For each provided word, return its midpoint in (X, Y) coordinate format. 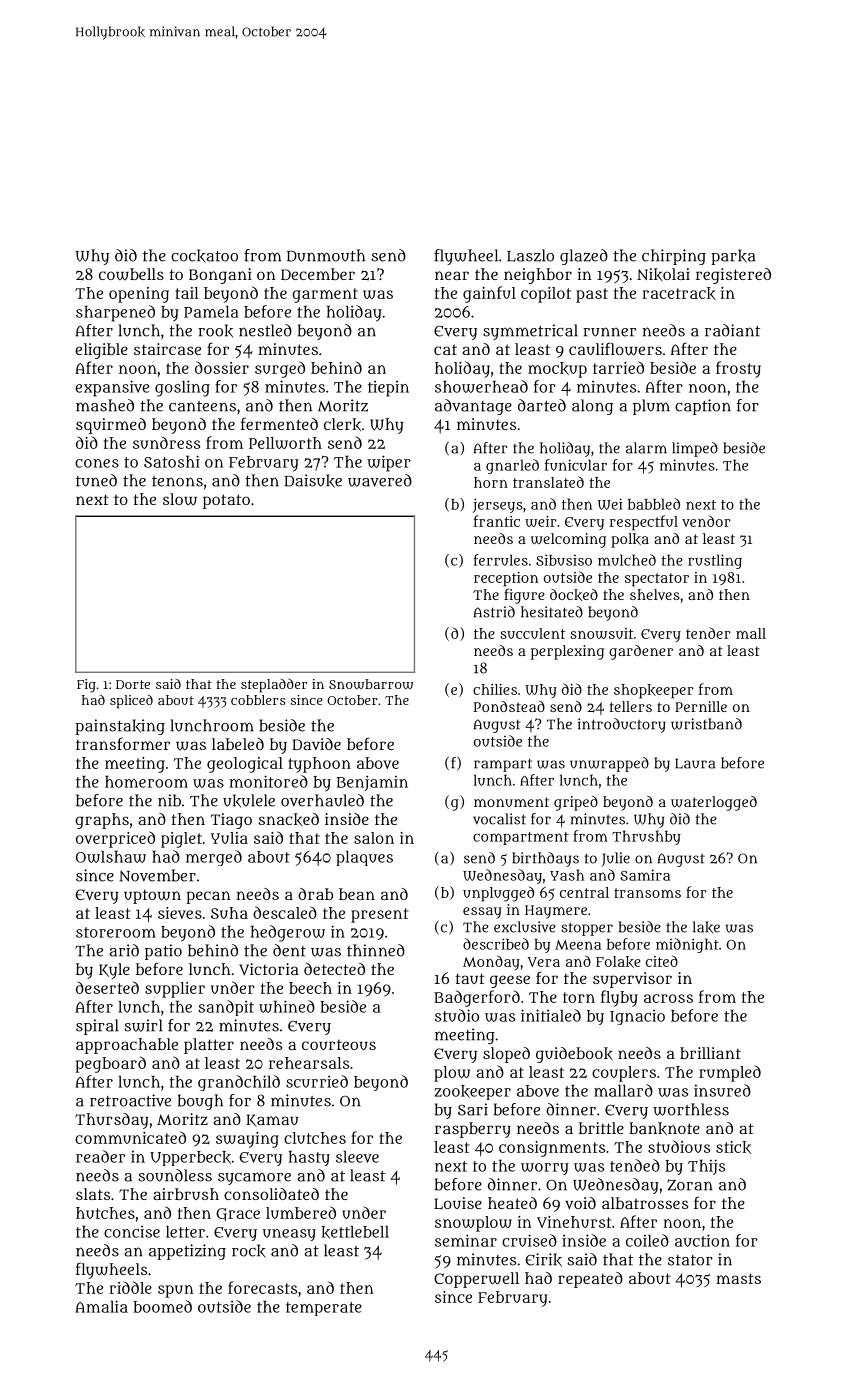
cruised (529, 1240)
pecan (208, 897)
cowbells (131, 274)
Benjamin (372, 783)
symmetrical (530, 332)
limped (695, 449)
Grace (238, 1215)
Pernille (701, 706)
